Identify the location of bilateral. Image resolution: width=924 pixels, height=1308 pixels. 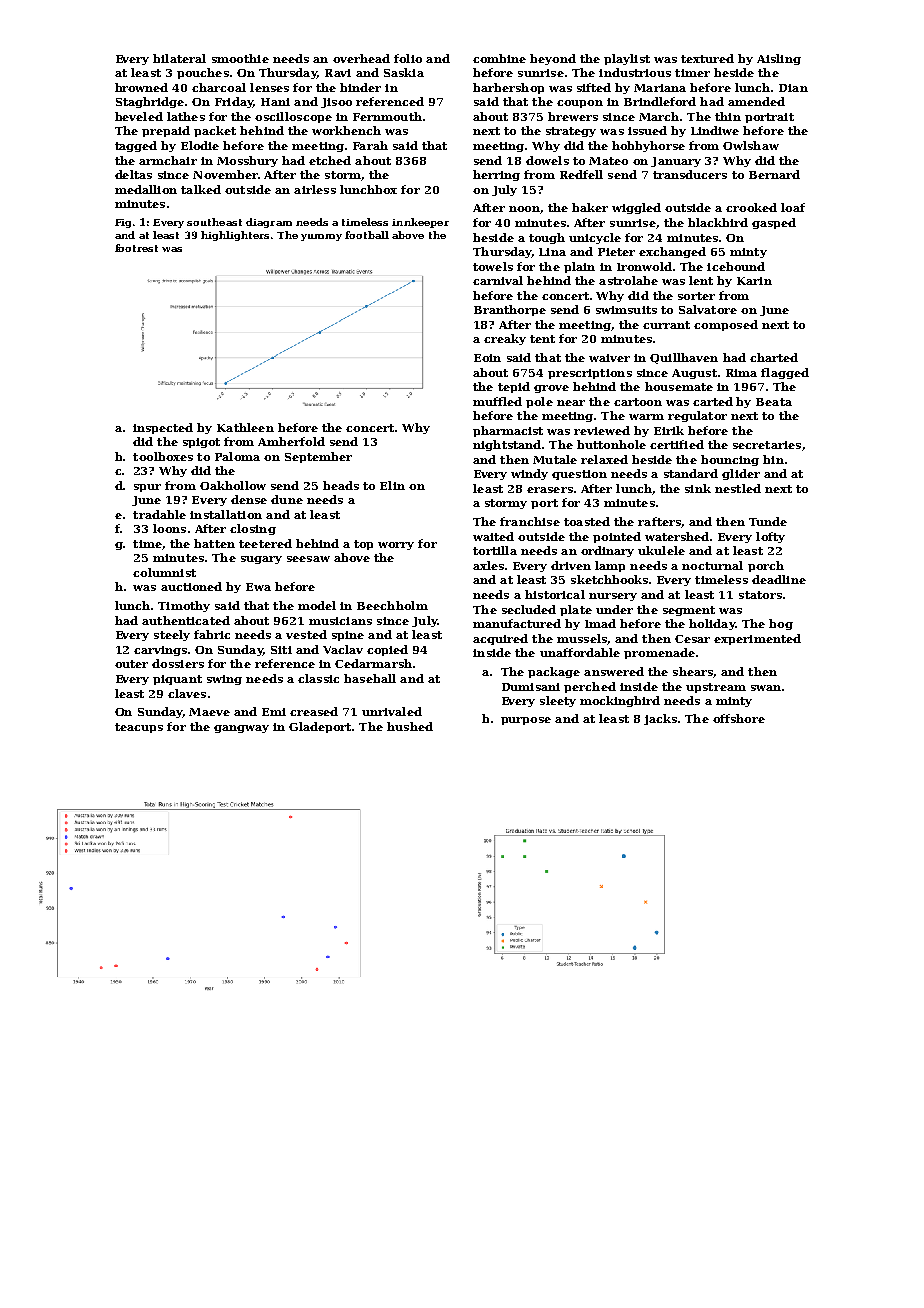
(179, 58).
